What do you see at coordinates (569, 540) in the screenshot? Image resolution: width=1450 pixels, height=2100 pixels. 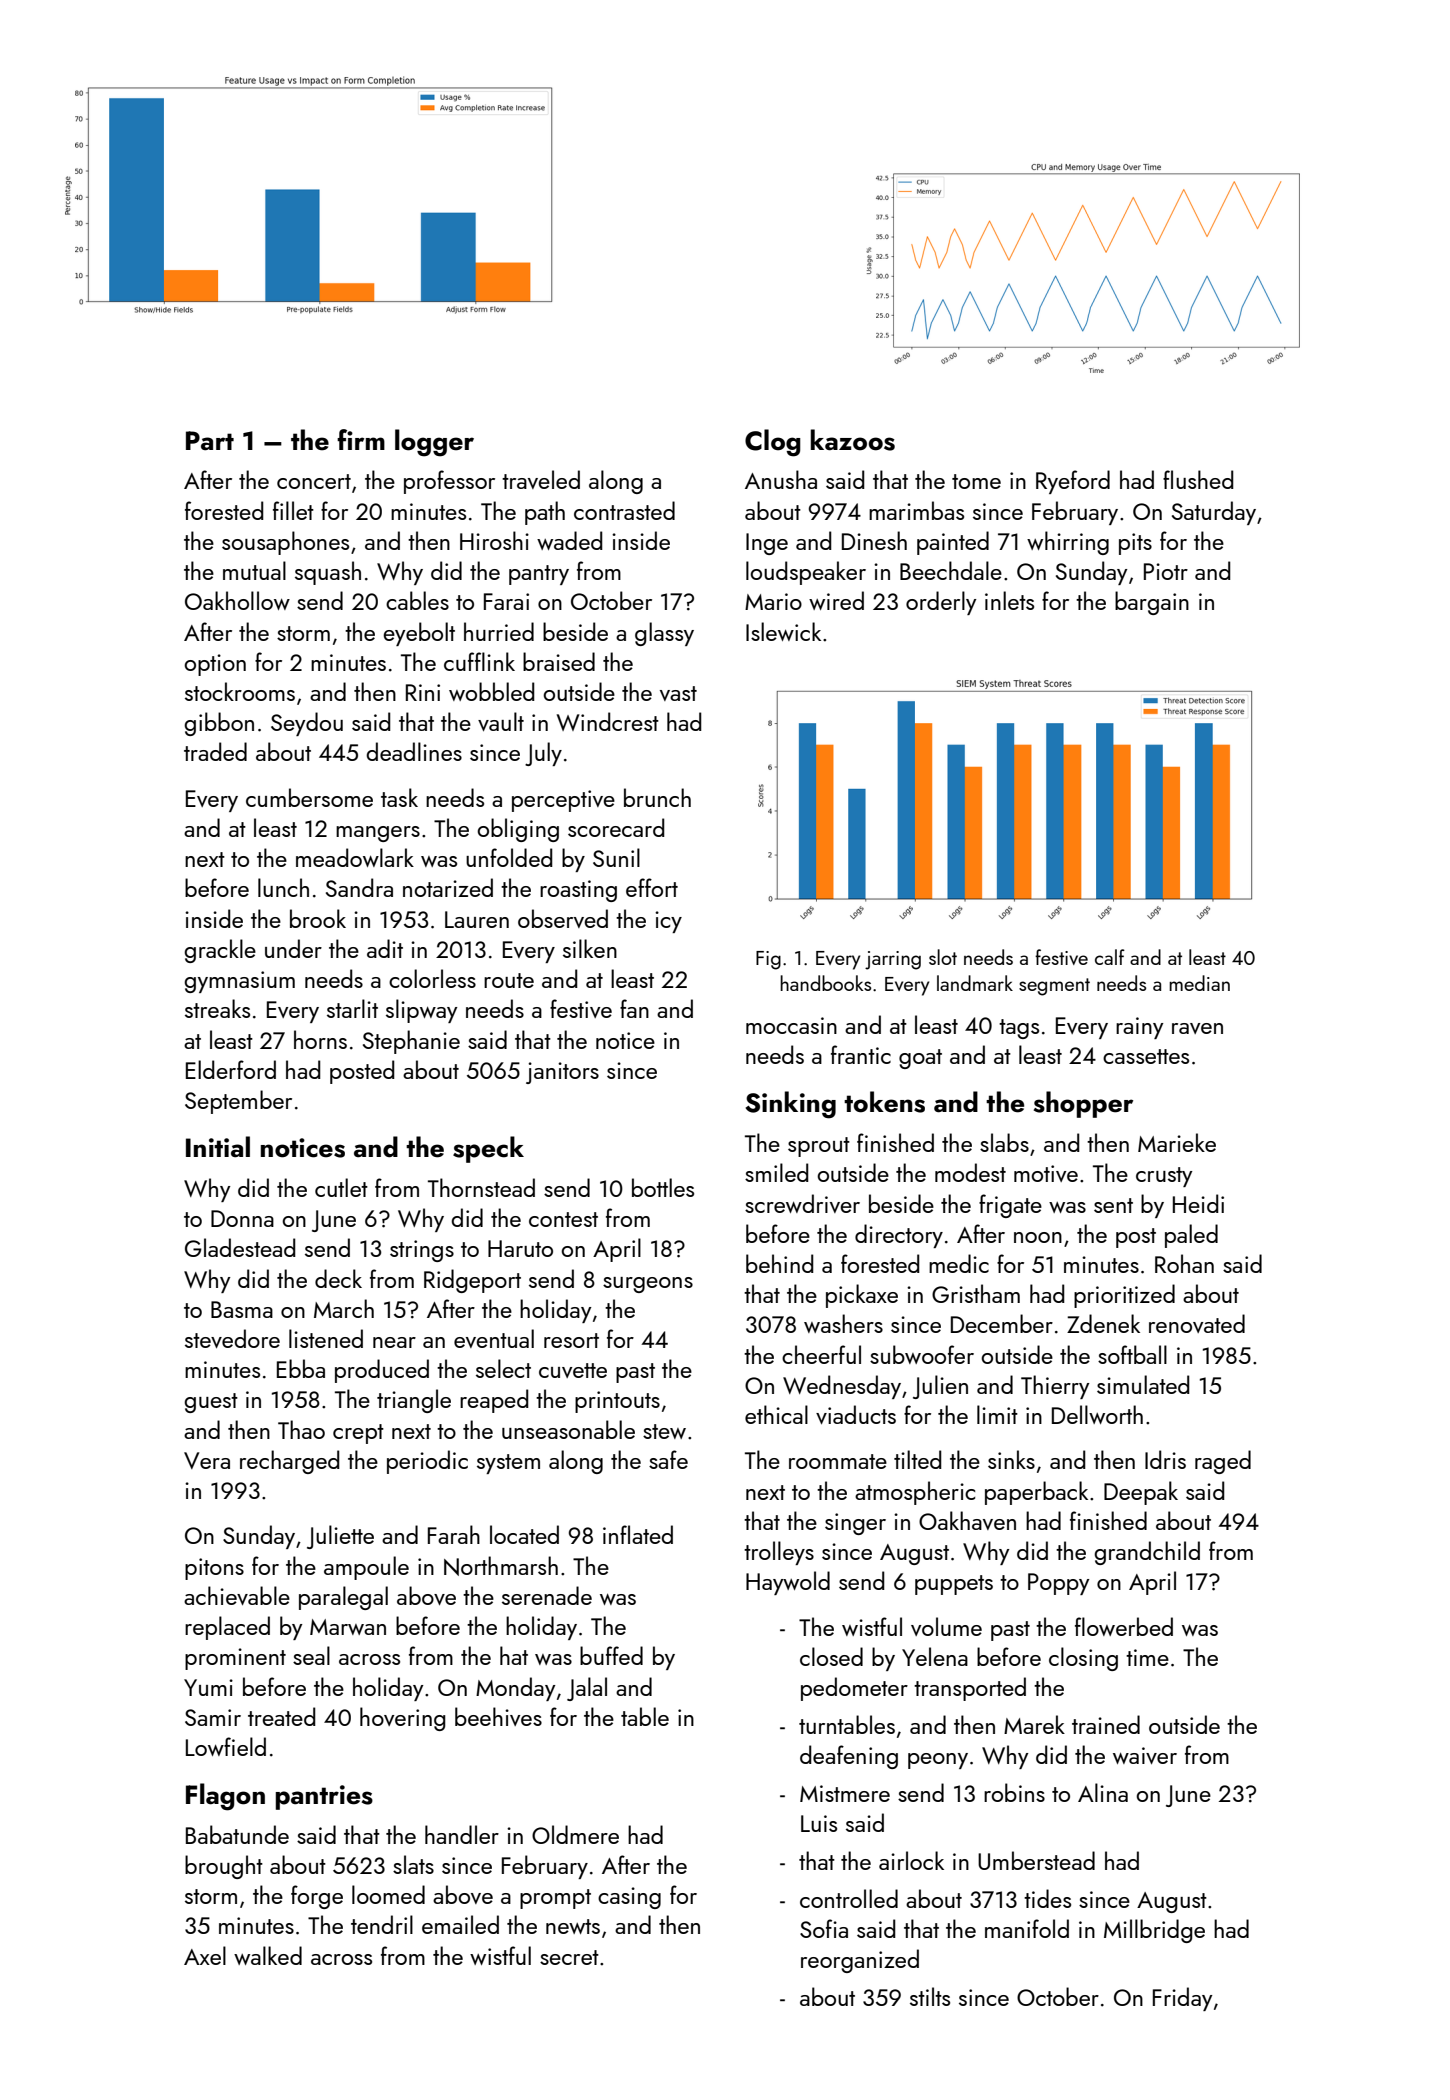 I see `waded` at bounding box center [569, 540].
